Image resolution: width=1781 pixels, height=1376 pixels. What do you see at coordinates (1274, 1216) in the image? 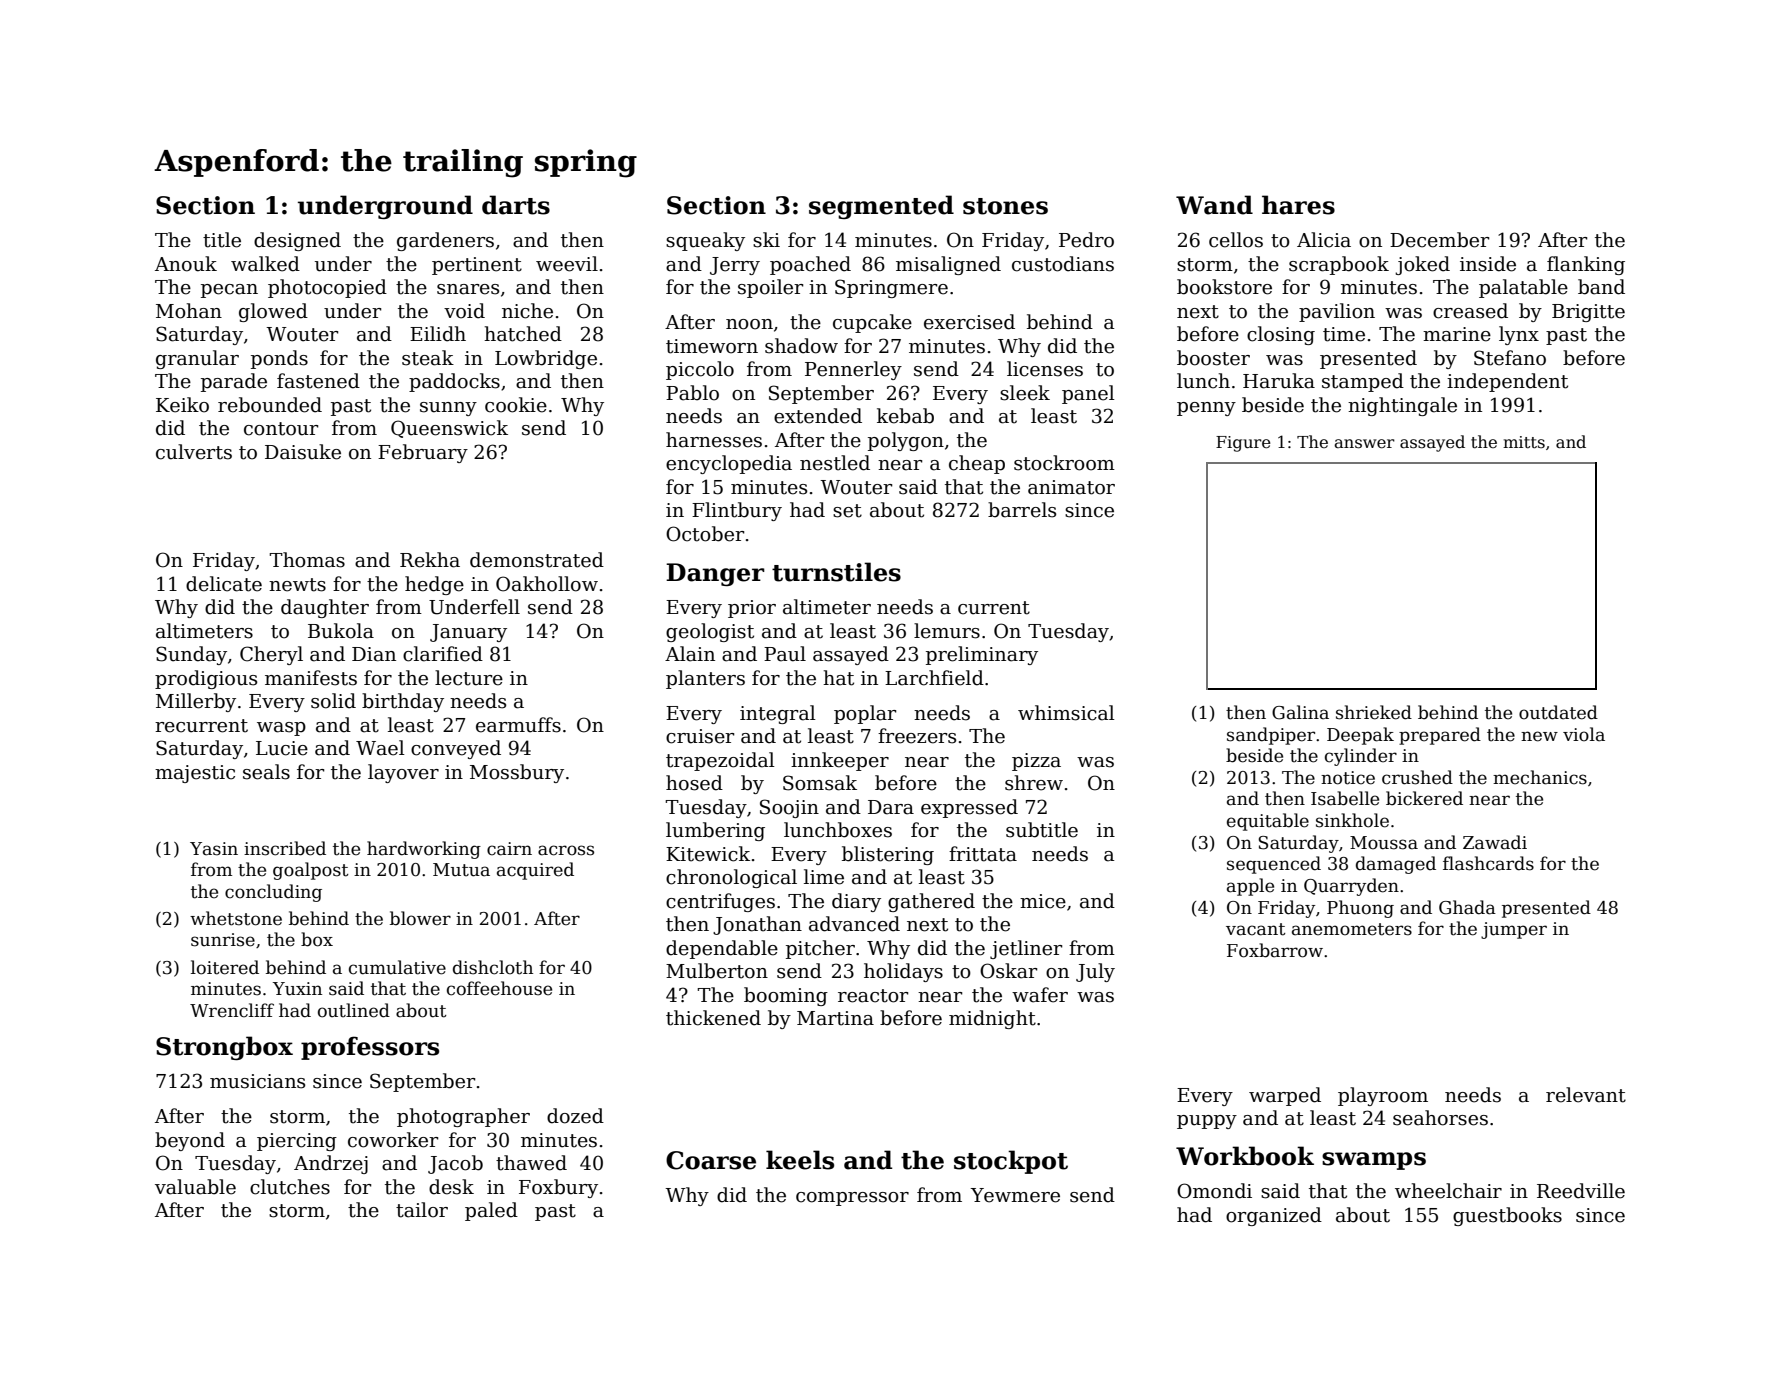
I see `organized` at bounding box center [1274, 1216].
